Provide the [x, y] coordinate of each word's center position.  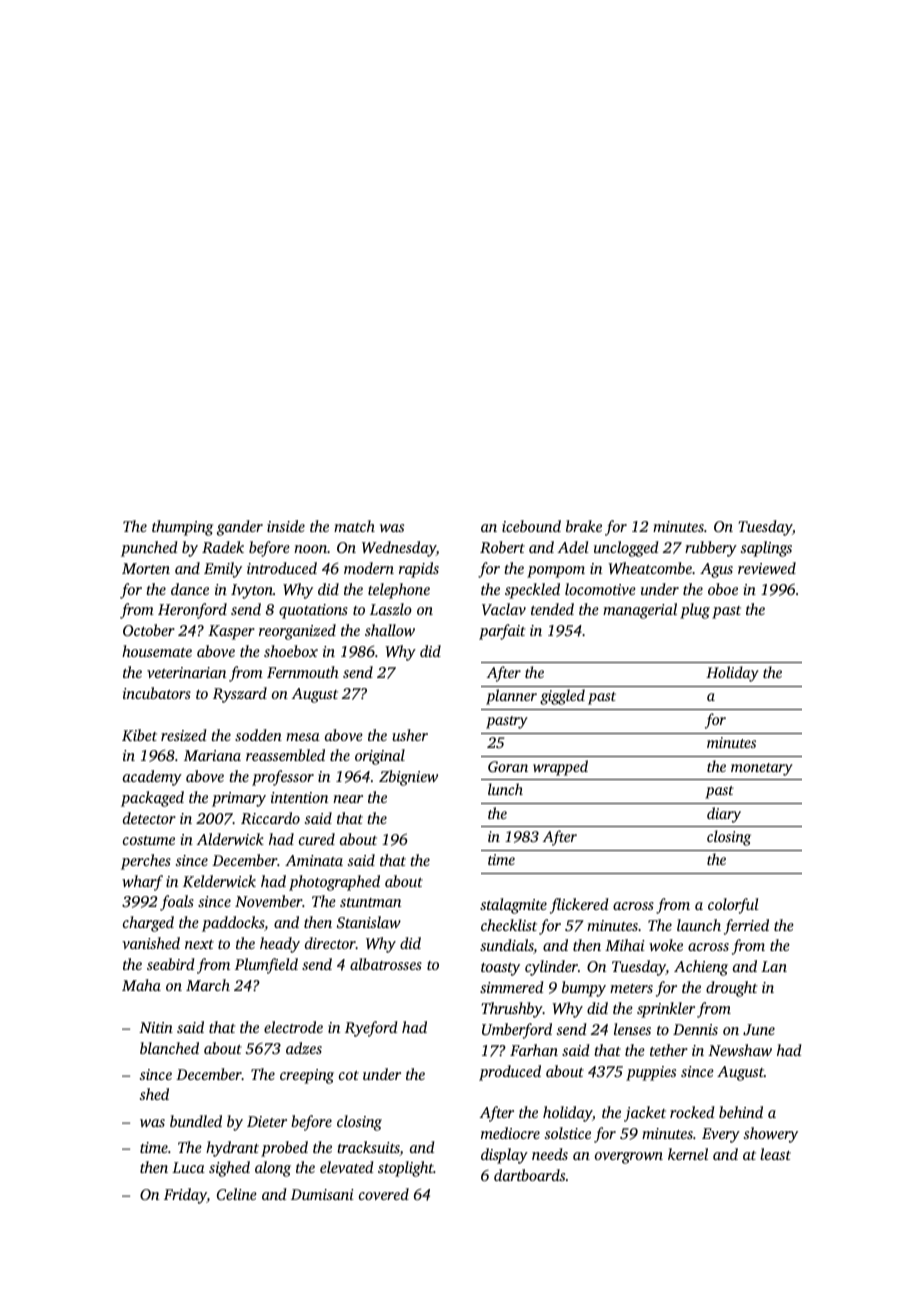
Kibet [139, 735]
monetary [762, 769]
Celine [237, 1194]
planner [511, 697]
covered [384, 1194]
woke [666, 945]
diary [724, 815]
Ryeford [371, 1029]
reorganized [297, 632]
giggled [562, 697]
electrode [293, 1027]
